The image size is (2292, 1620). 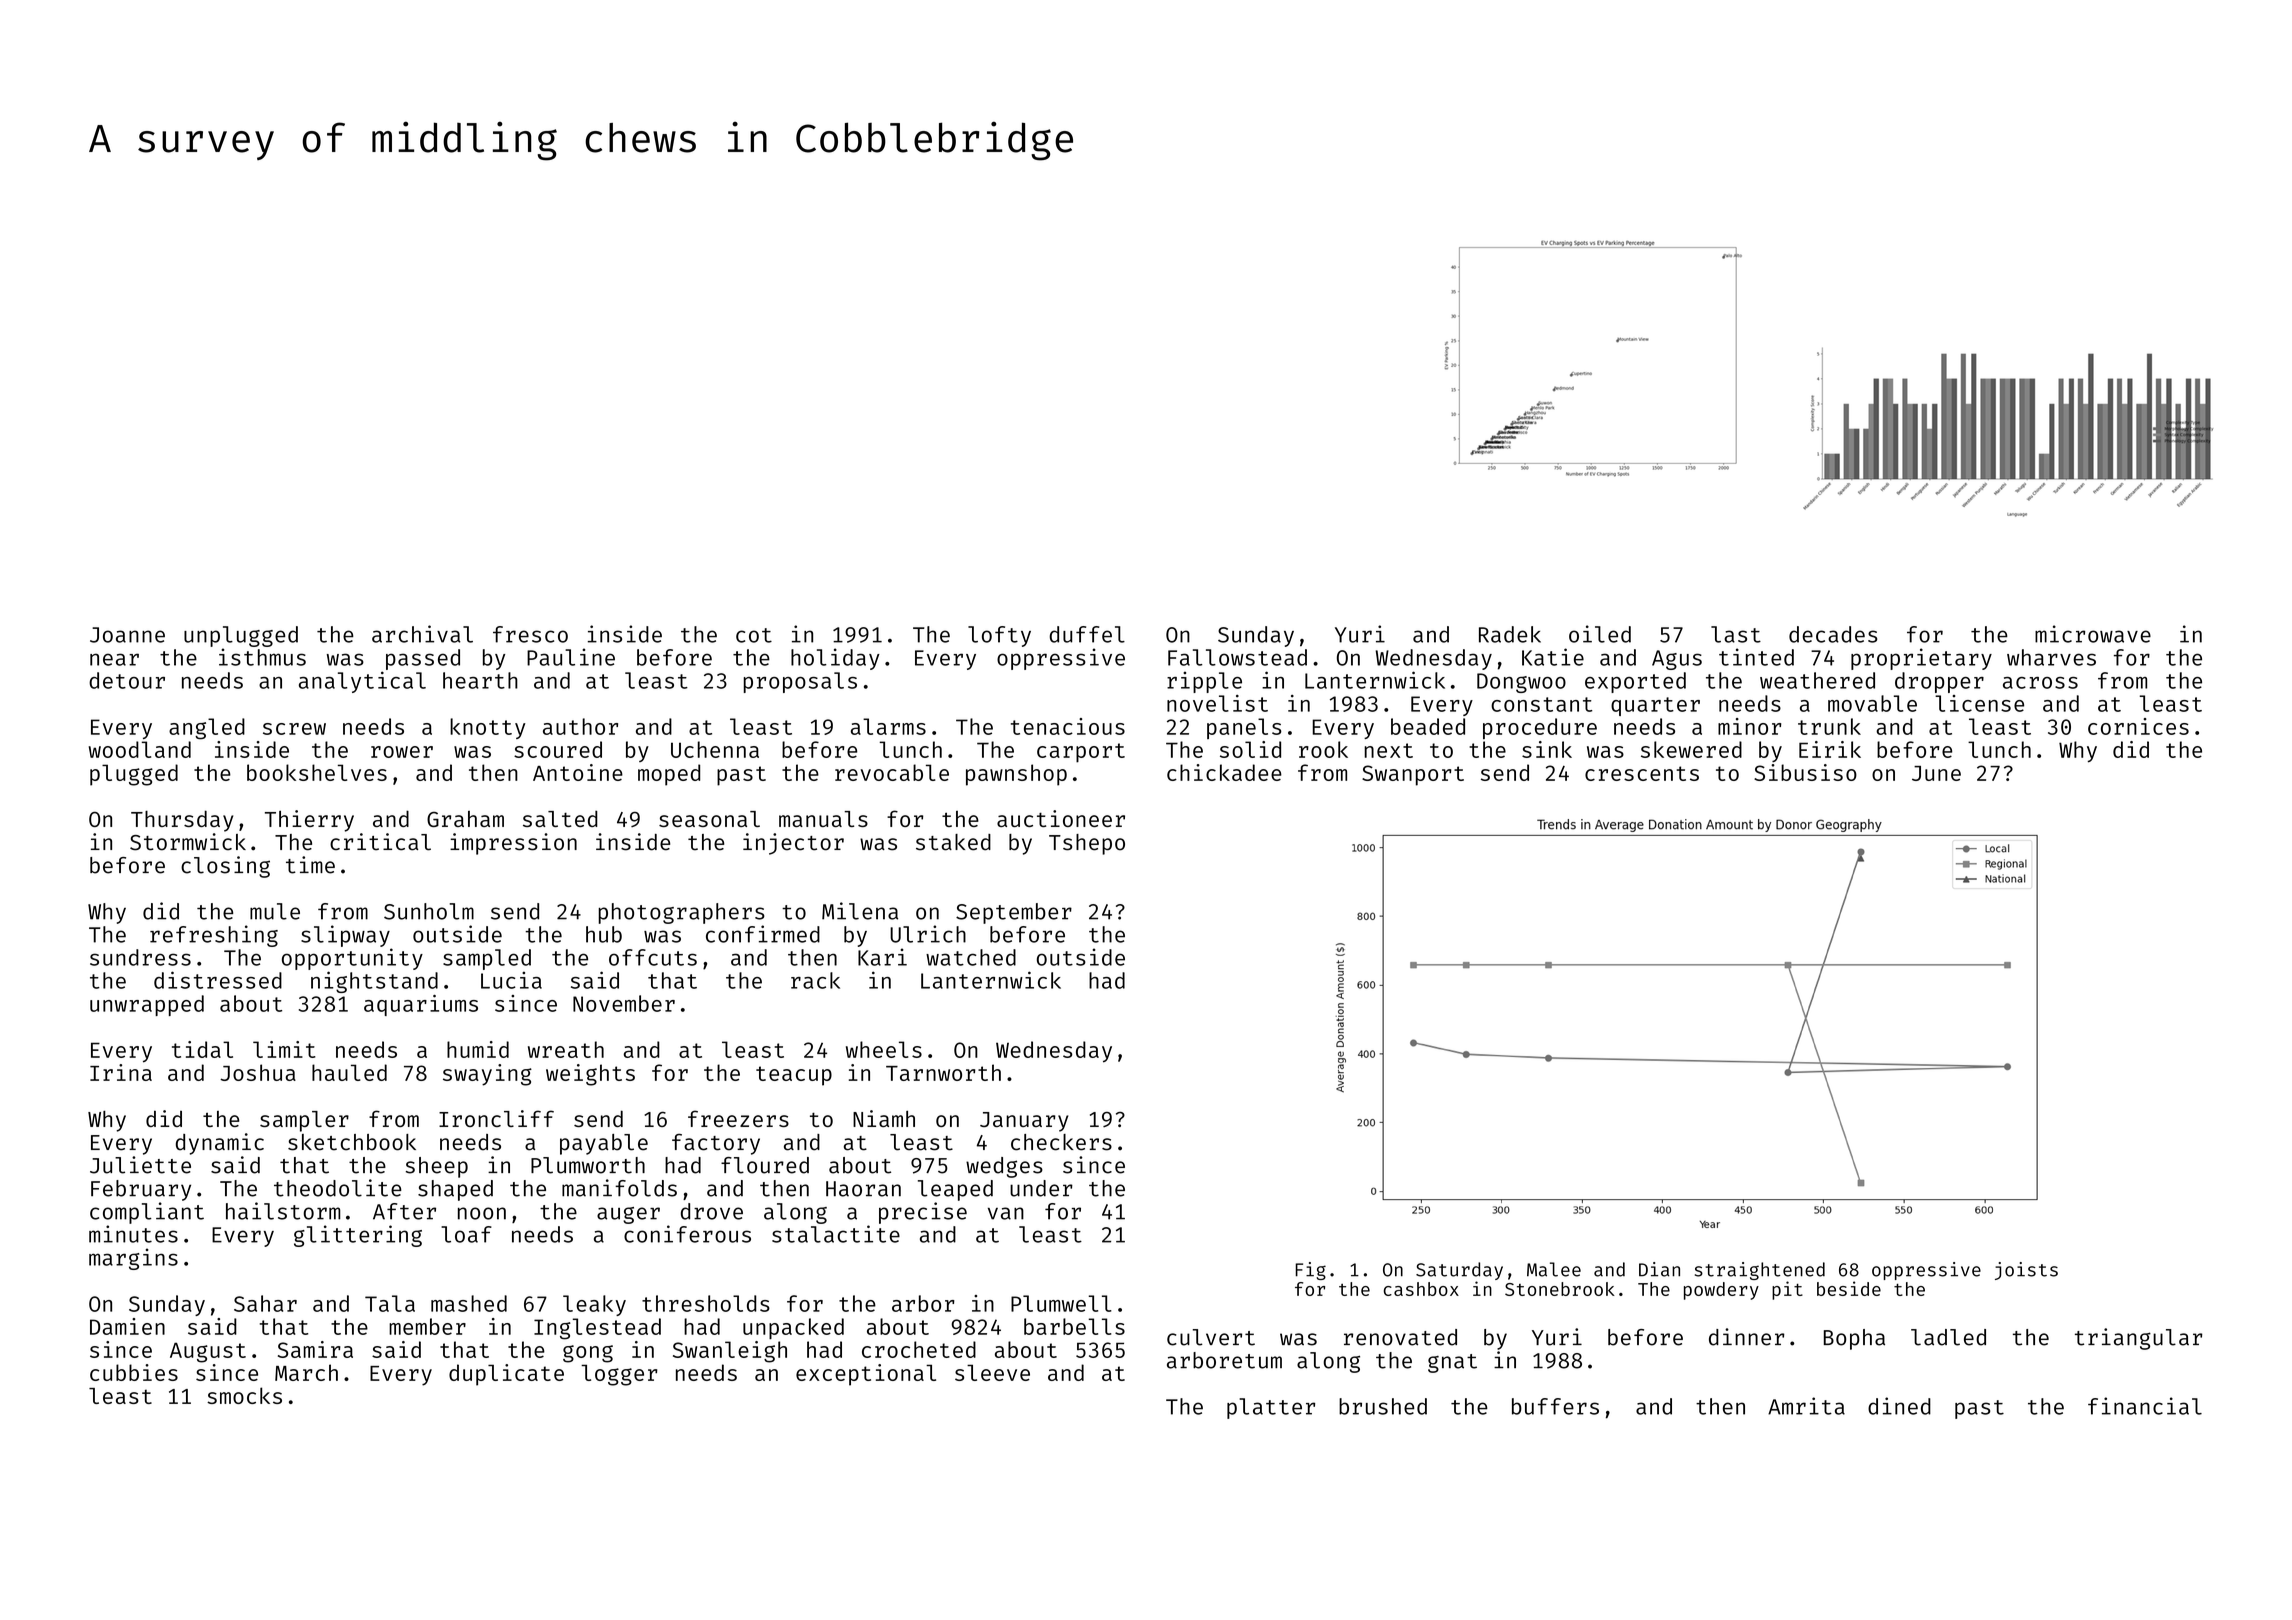 I want to click on cornices, so click(x=2138, y=726).
